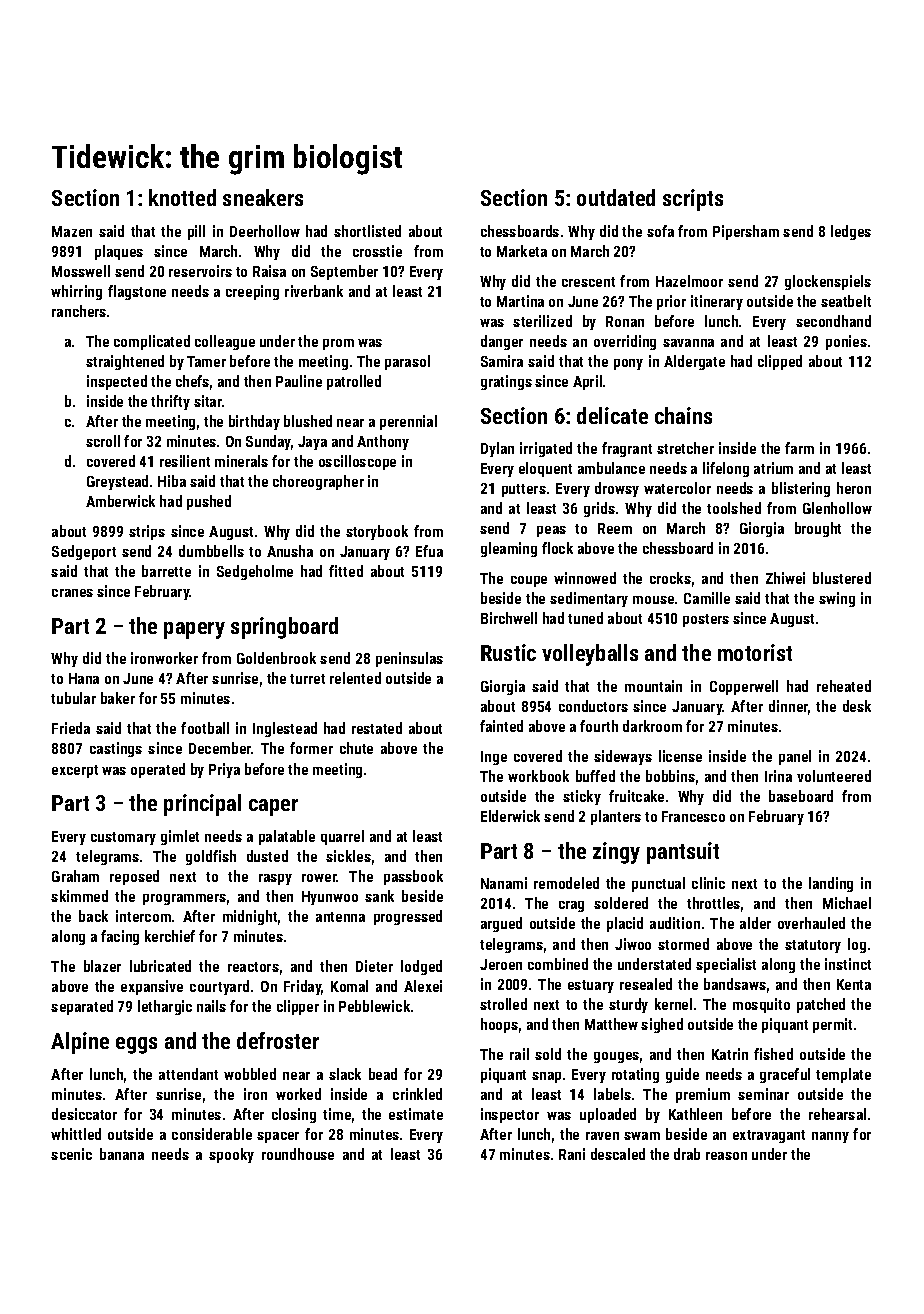  I want to click on Birchwell, so click(509, 618).
